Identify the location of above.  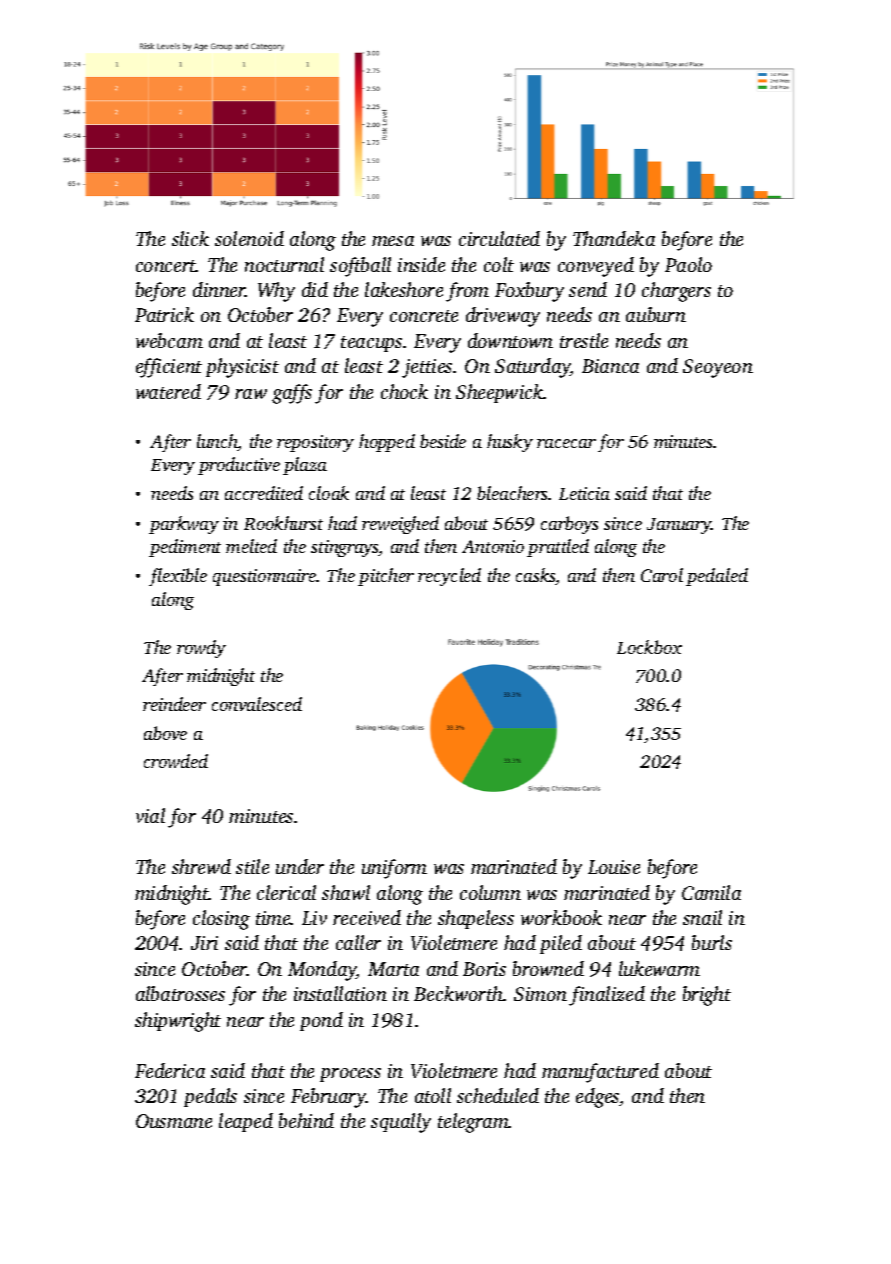
(165, 733).
